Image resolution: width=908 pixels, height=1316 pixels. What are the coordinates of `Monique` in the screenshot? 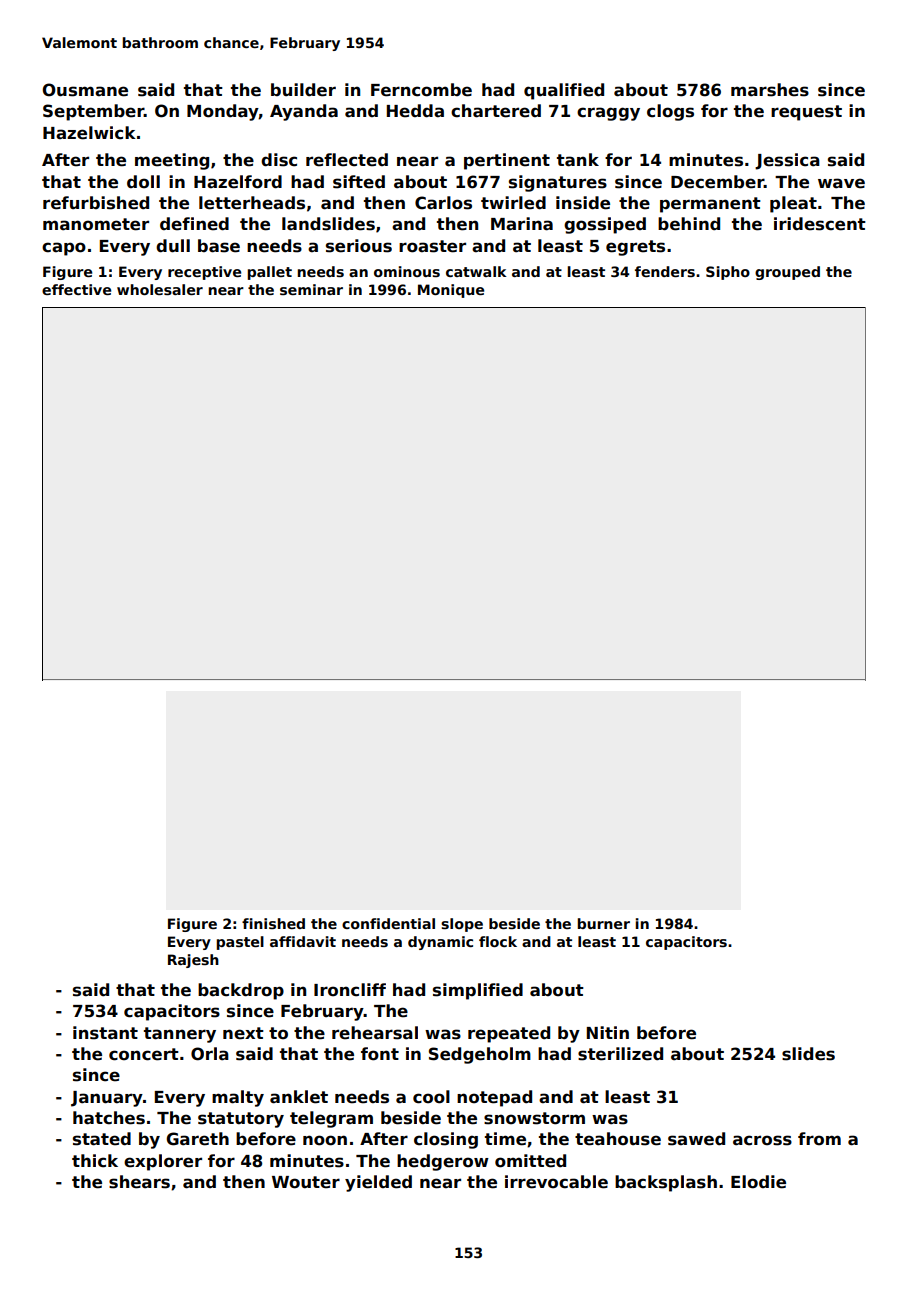 It's located at (451, 291).
